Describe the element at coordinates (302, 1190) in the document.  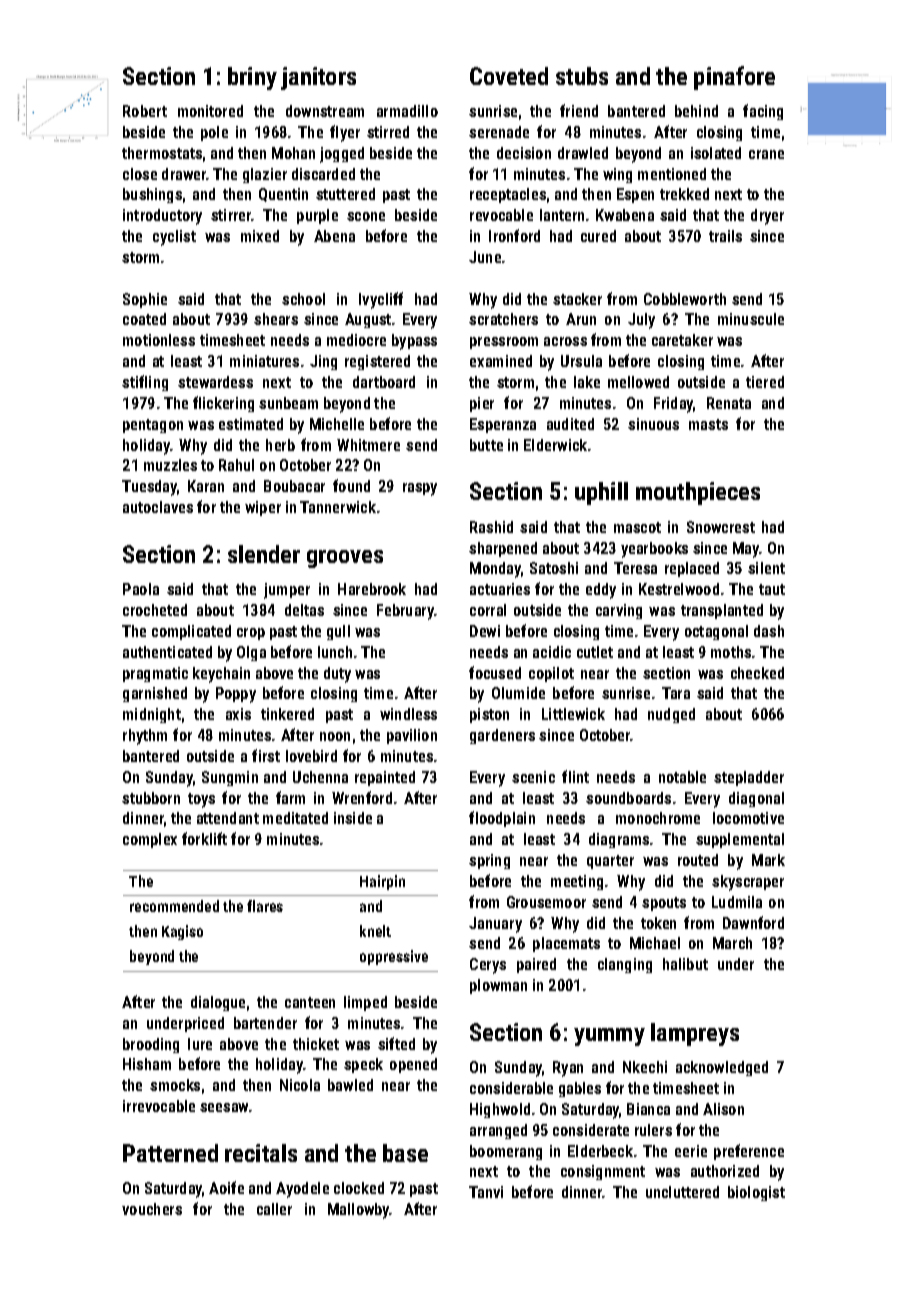
I see `Ayodele` at that location.
